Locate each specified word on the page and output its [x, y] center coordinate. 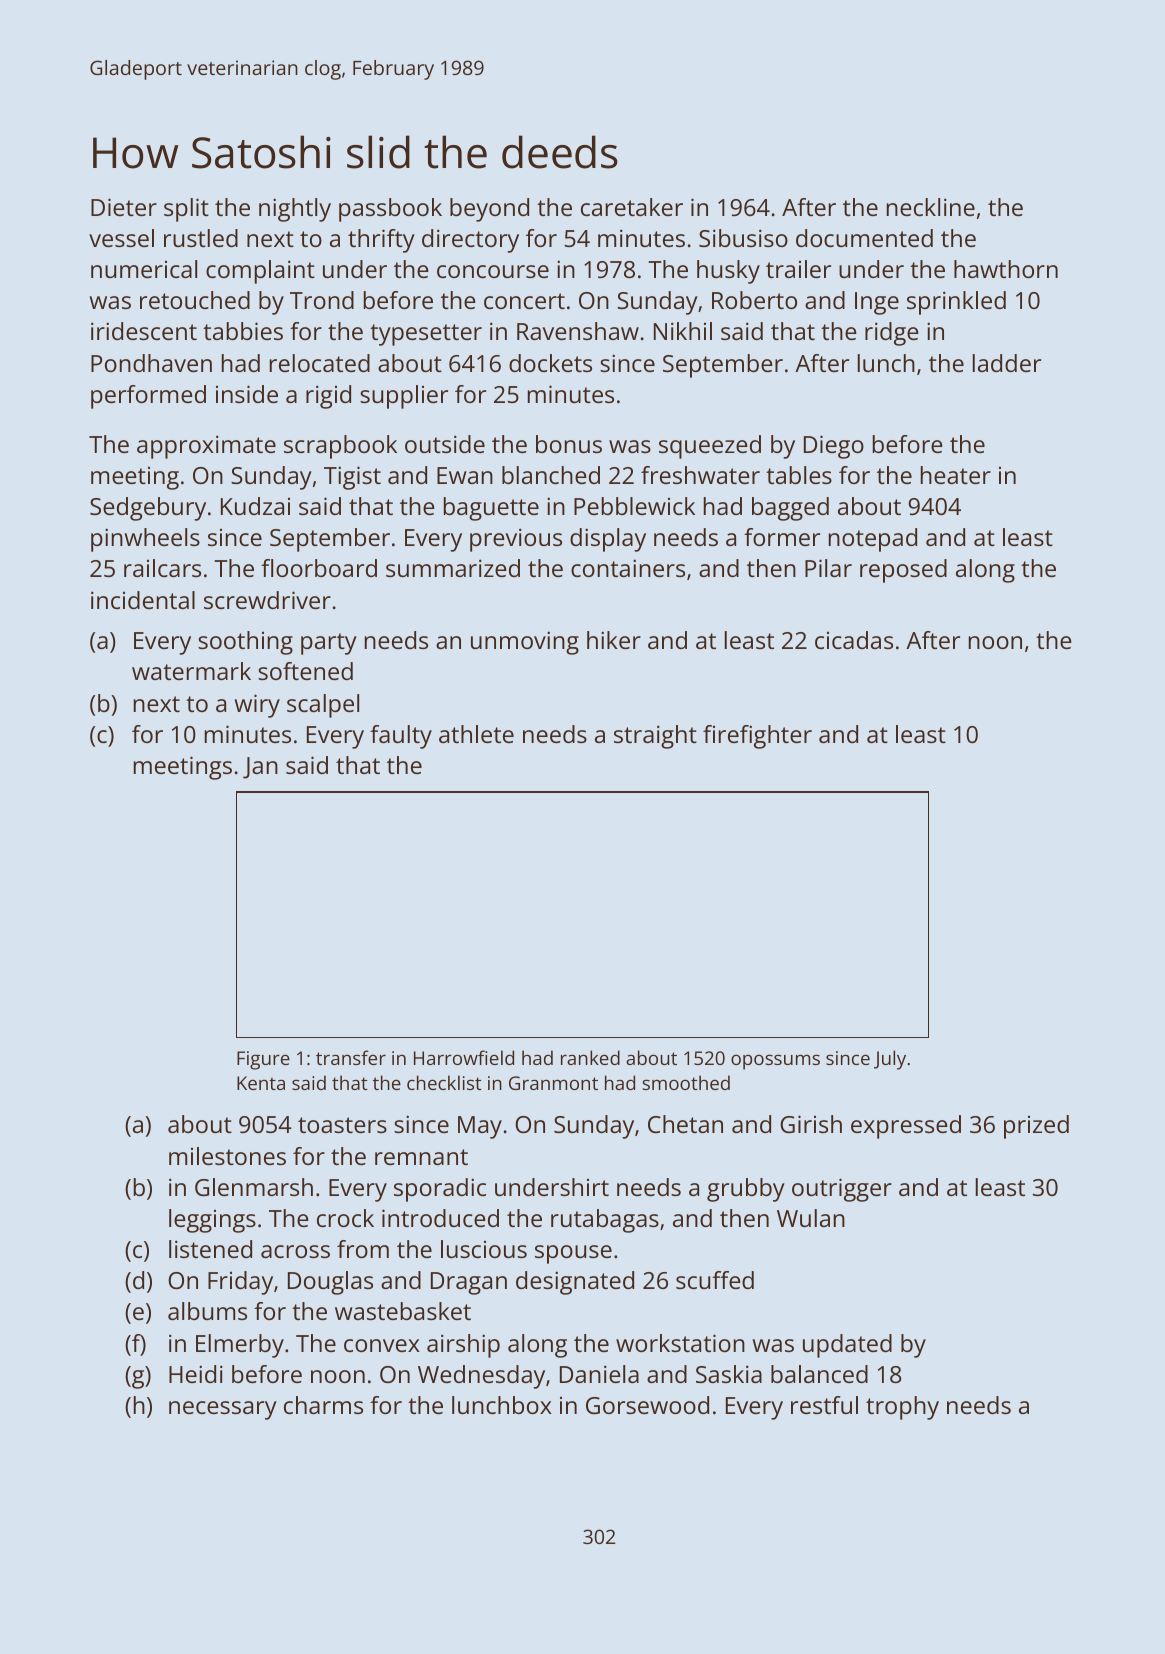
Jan [260, 768]
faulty [401, 737]
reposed [903, 571]
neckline [931, 207]
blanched [551, 475]
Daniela [599, 1374]
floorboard [319, 568]
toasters [342, 1125]
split [186, 210]
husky [728, 272]
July [890, 1060]
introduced [440, 1218]
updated [847, 1346]
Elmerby [240, 1346]
